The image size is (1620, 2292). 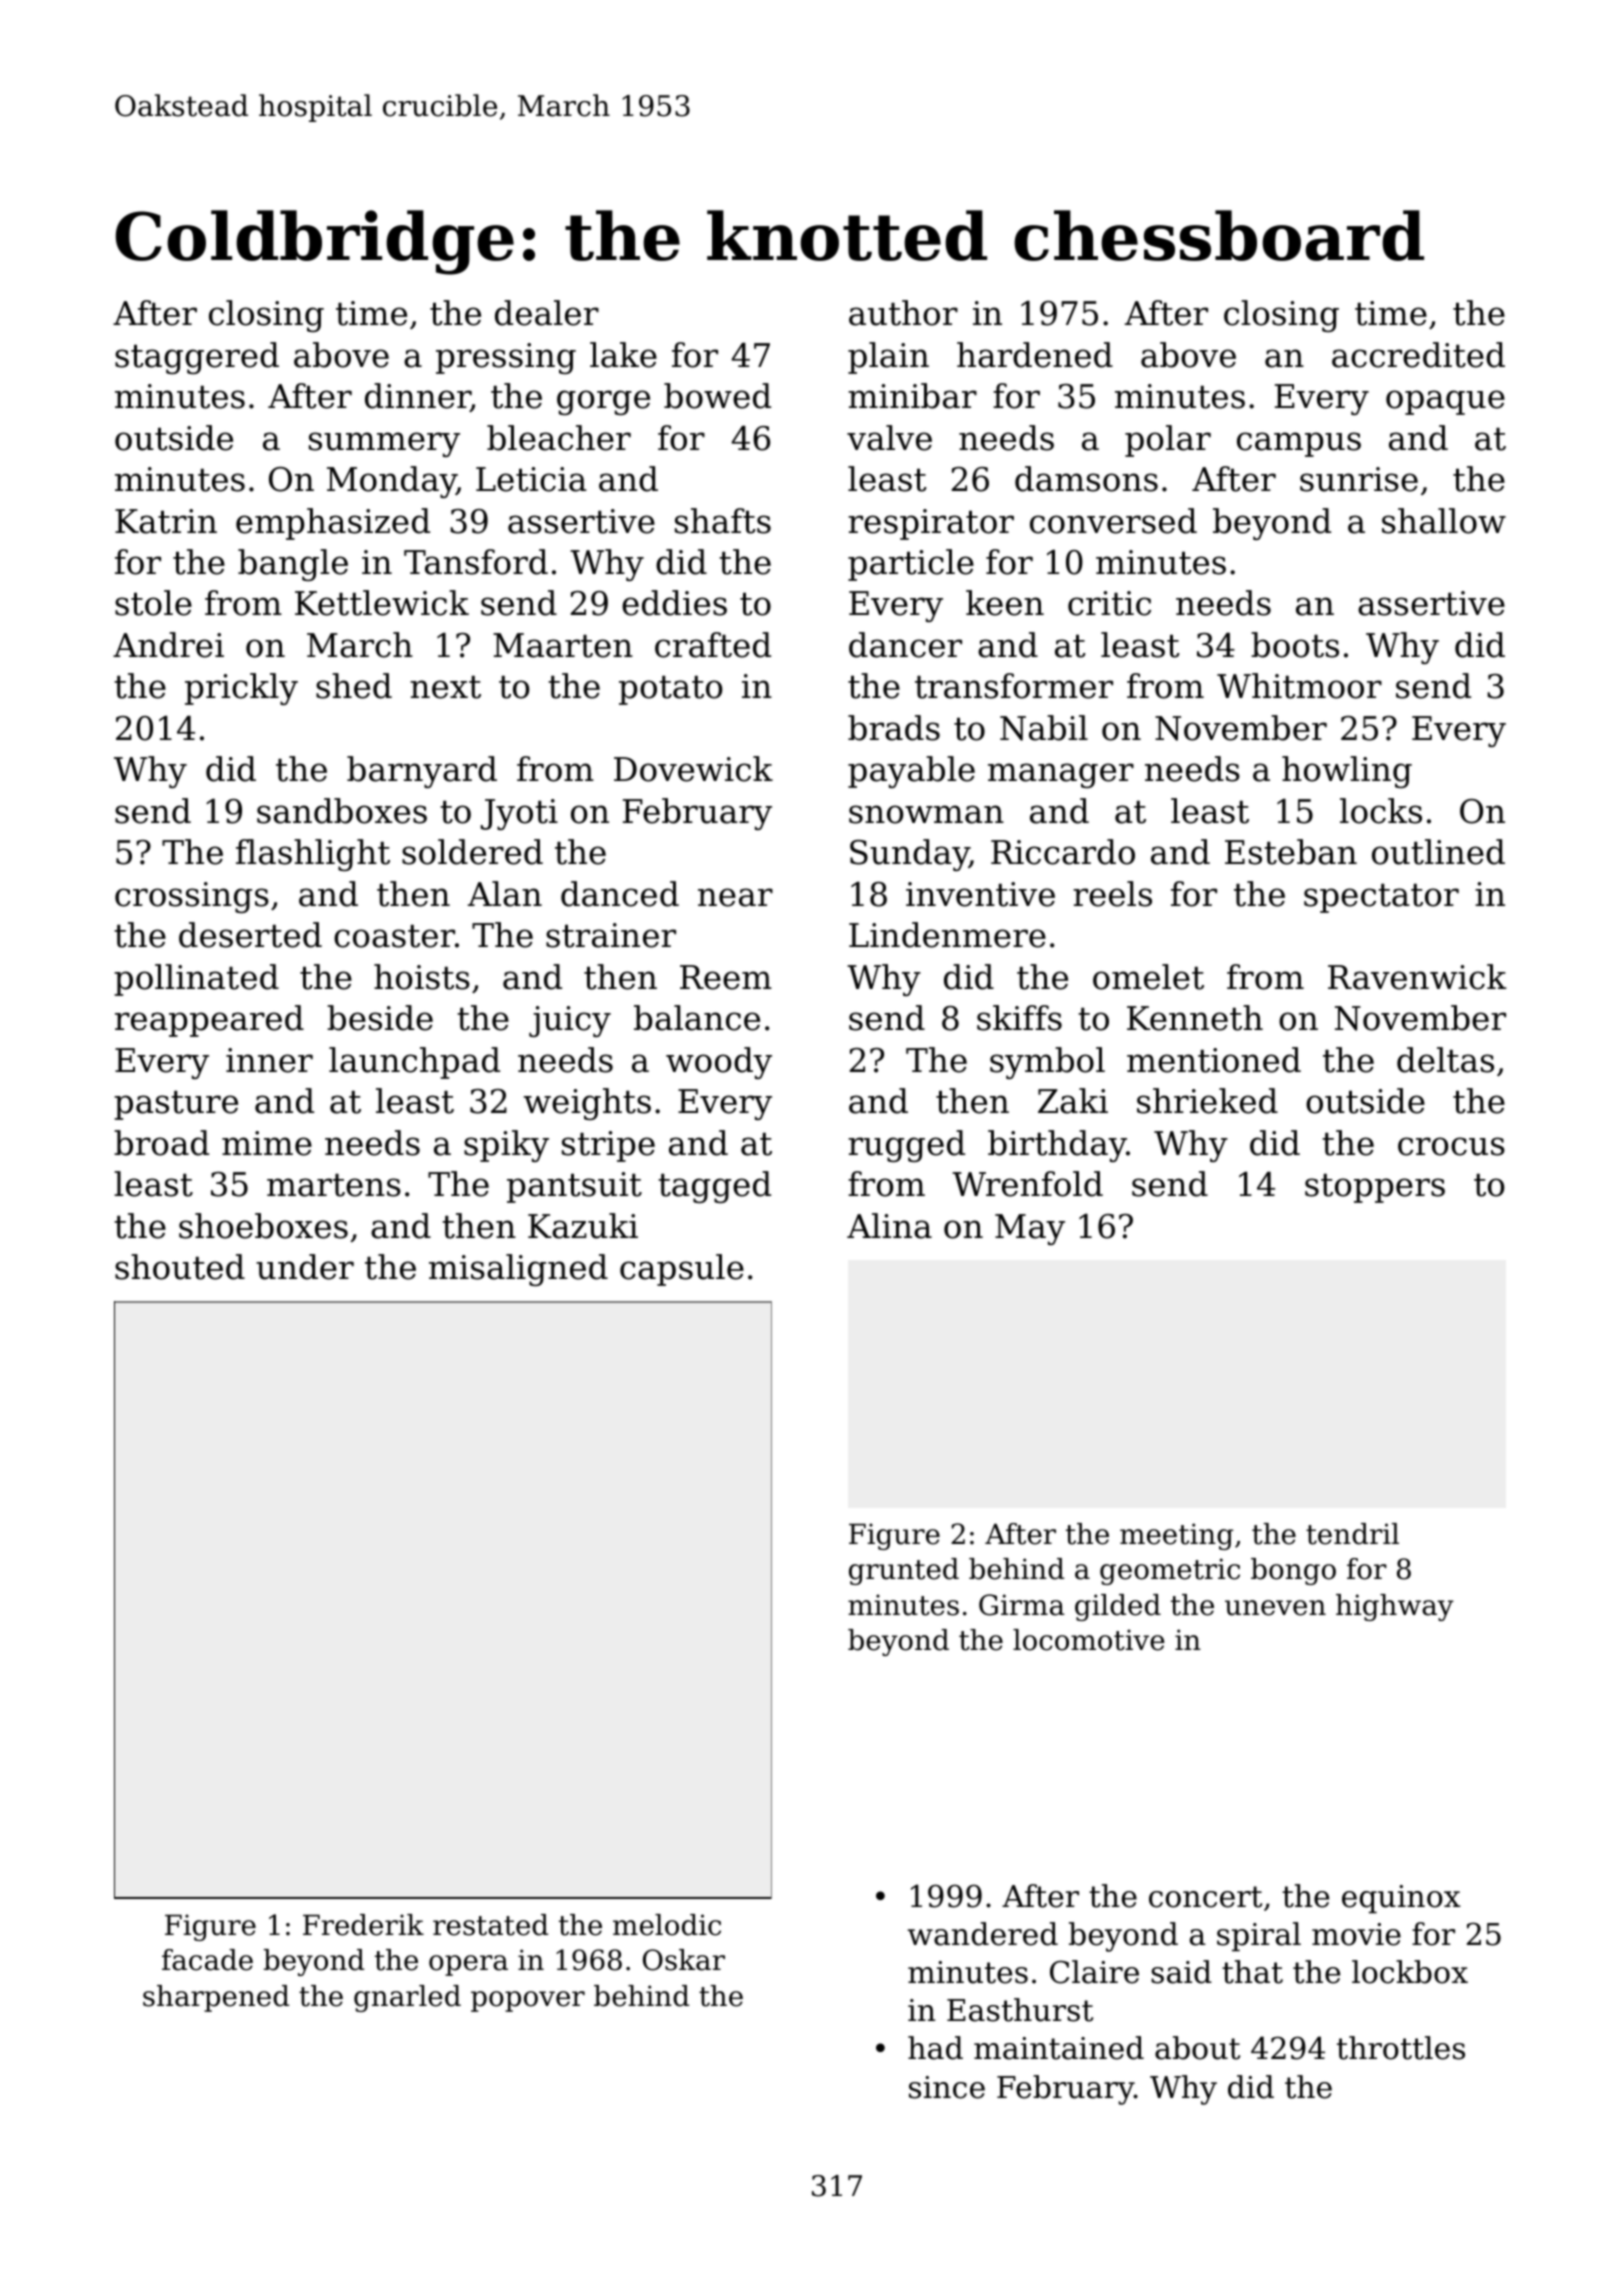 I want to click on Tansford, so click(x=476, y=562).
